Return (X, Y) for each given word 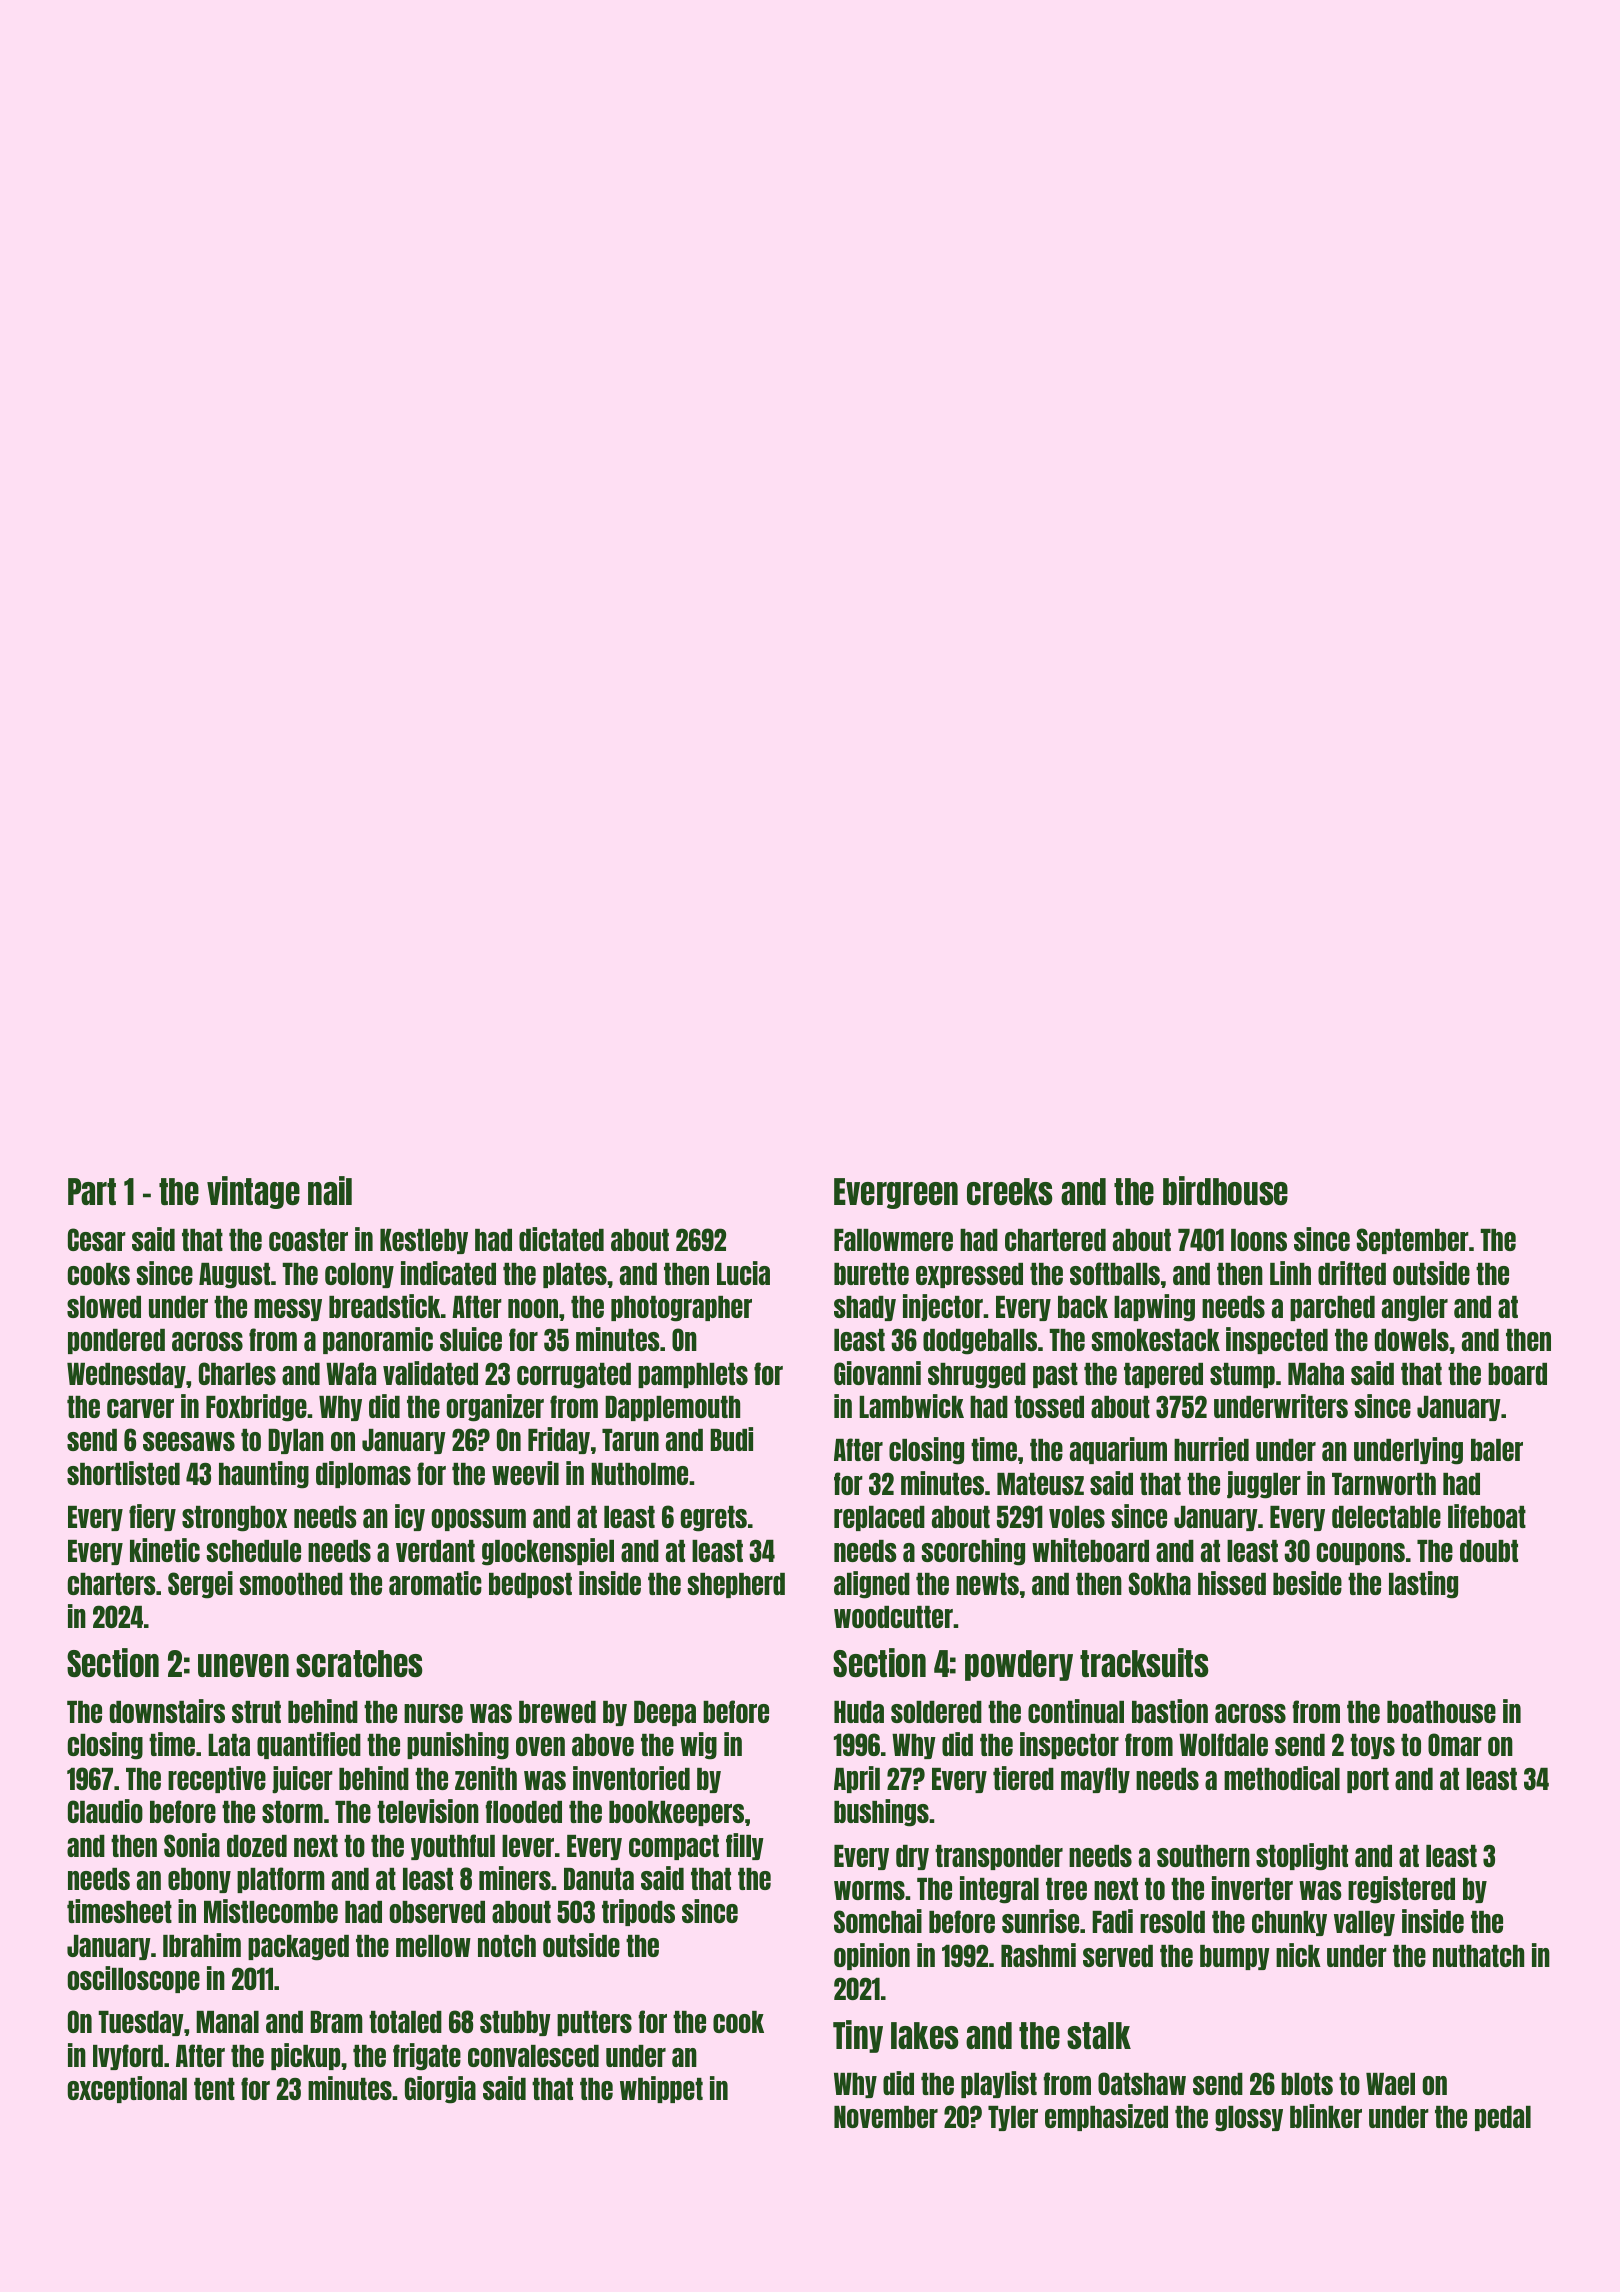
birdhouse (1225, 1190)
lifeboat (1487, 1516)
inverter (1252, 1888)
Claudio (105, 1811)
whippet (661, 2089)
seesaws (189, 1441)
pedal (1503, 2118)
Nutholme (639, 1474)
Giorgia (440, 2090)
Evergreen (896, 1193)
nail (330, 1190)
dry (912, 1857)
